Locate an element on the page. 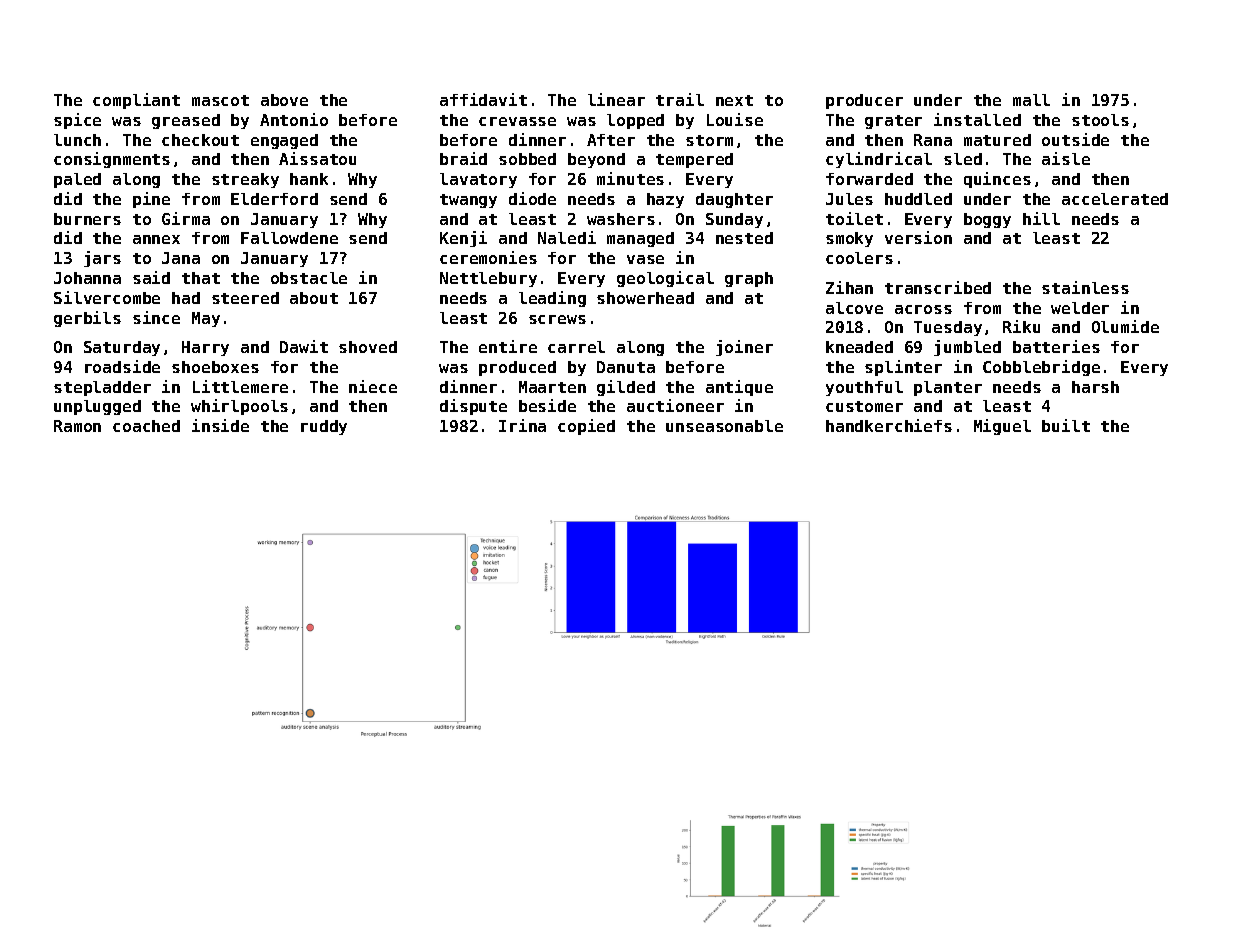  carrel is located at coordinates (576, 347).
